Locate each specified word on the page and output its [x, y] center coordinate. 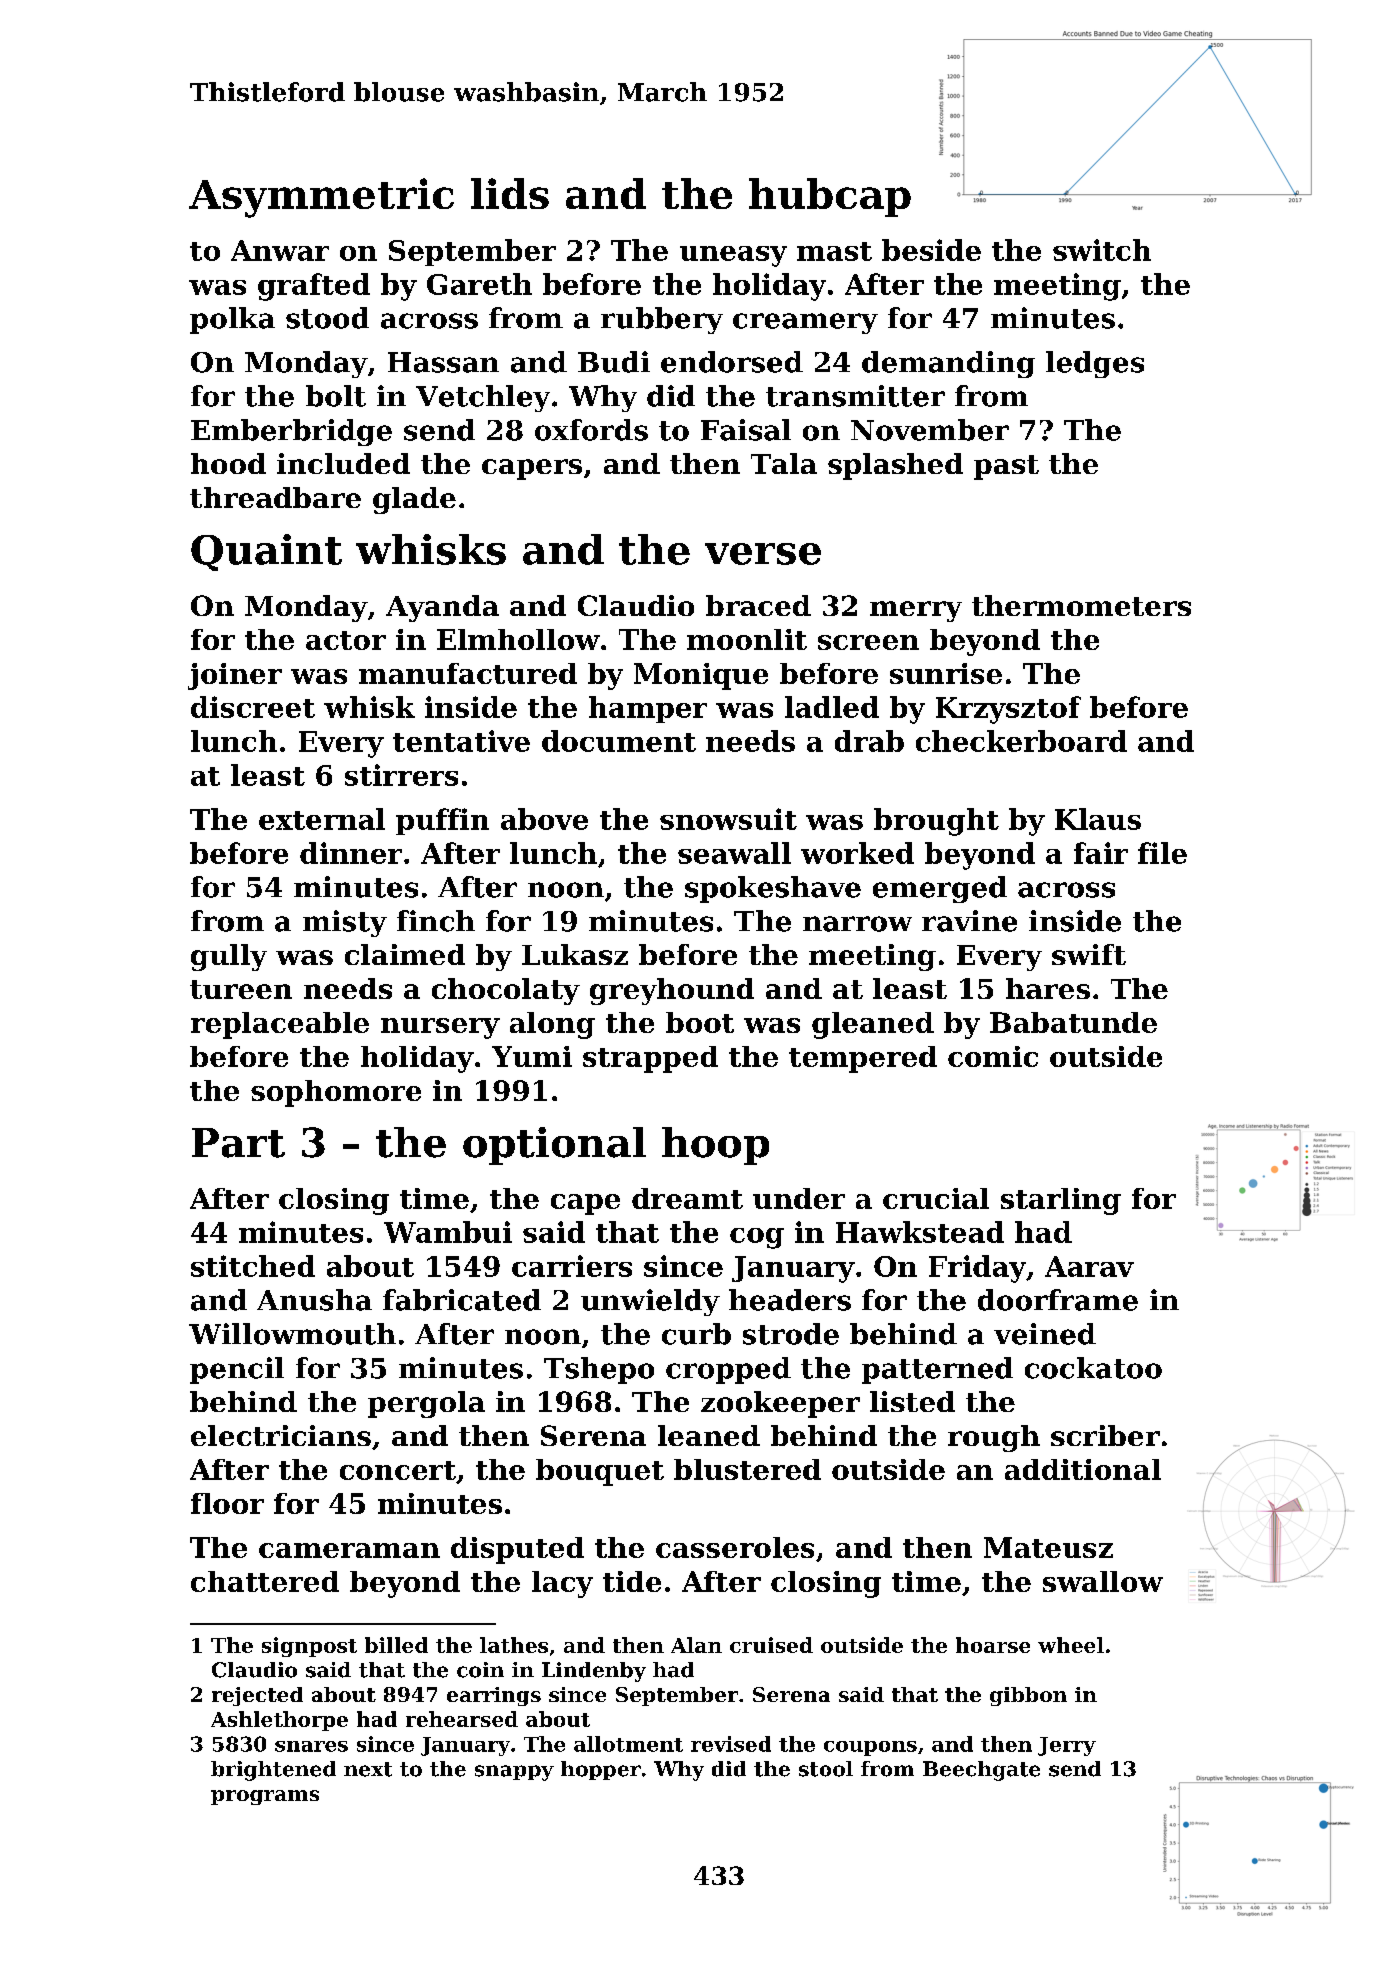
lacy [562, 1584]
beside [931, 250]
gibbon [1028, 1696]
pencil [237, 1370]
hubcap [830, 197]
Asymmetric [321, 198]
